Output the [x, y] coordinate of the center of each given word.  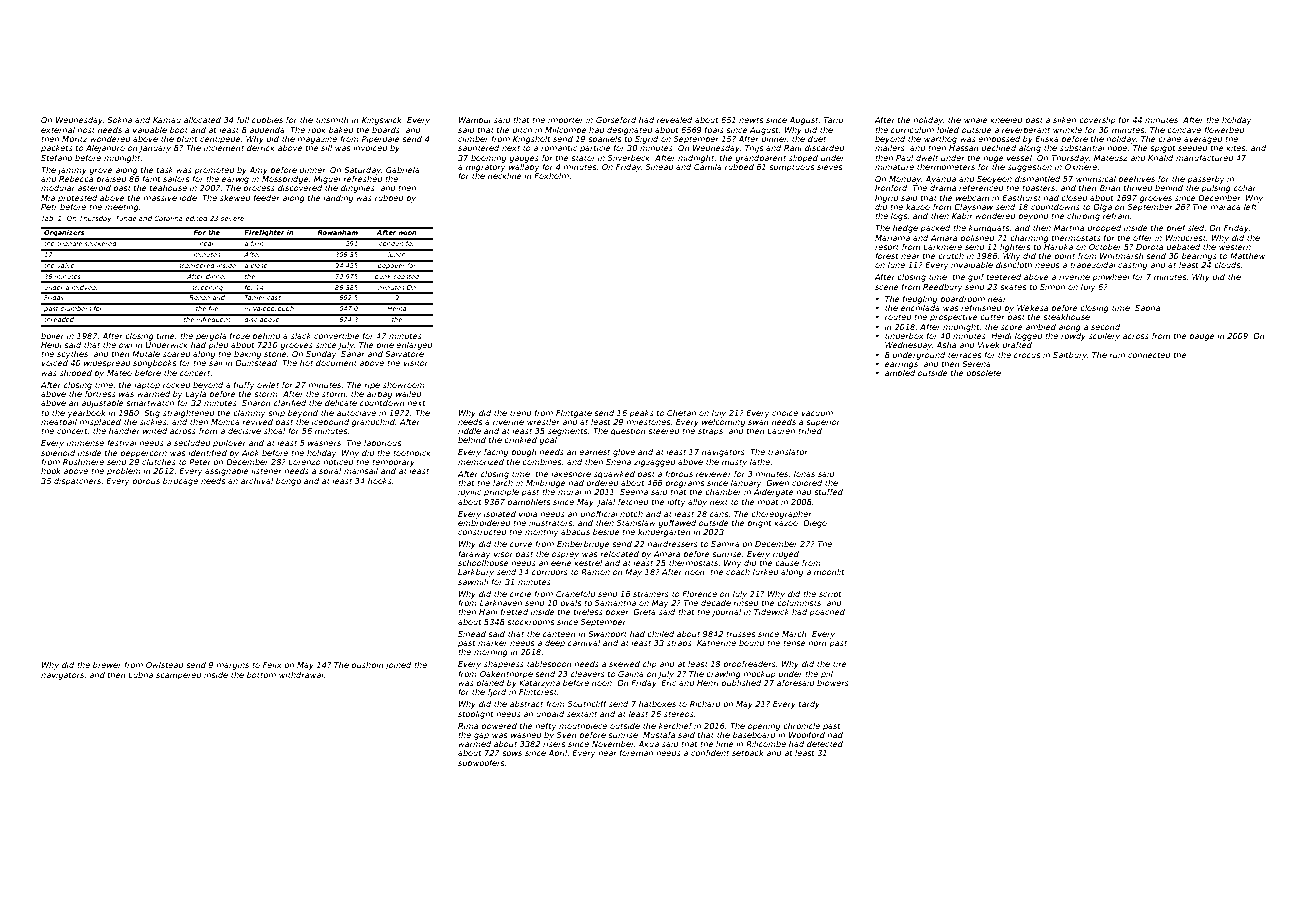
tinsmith [332, 120]
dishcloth [1014, 265]
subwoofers [481, 763]
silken [1064, 120]
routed [898, 317]
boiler [53, 336]
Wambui [474, 120]
